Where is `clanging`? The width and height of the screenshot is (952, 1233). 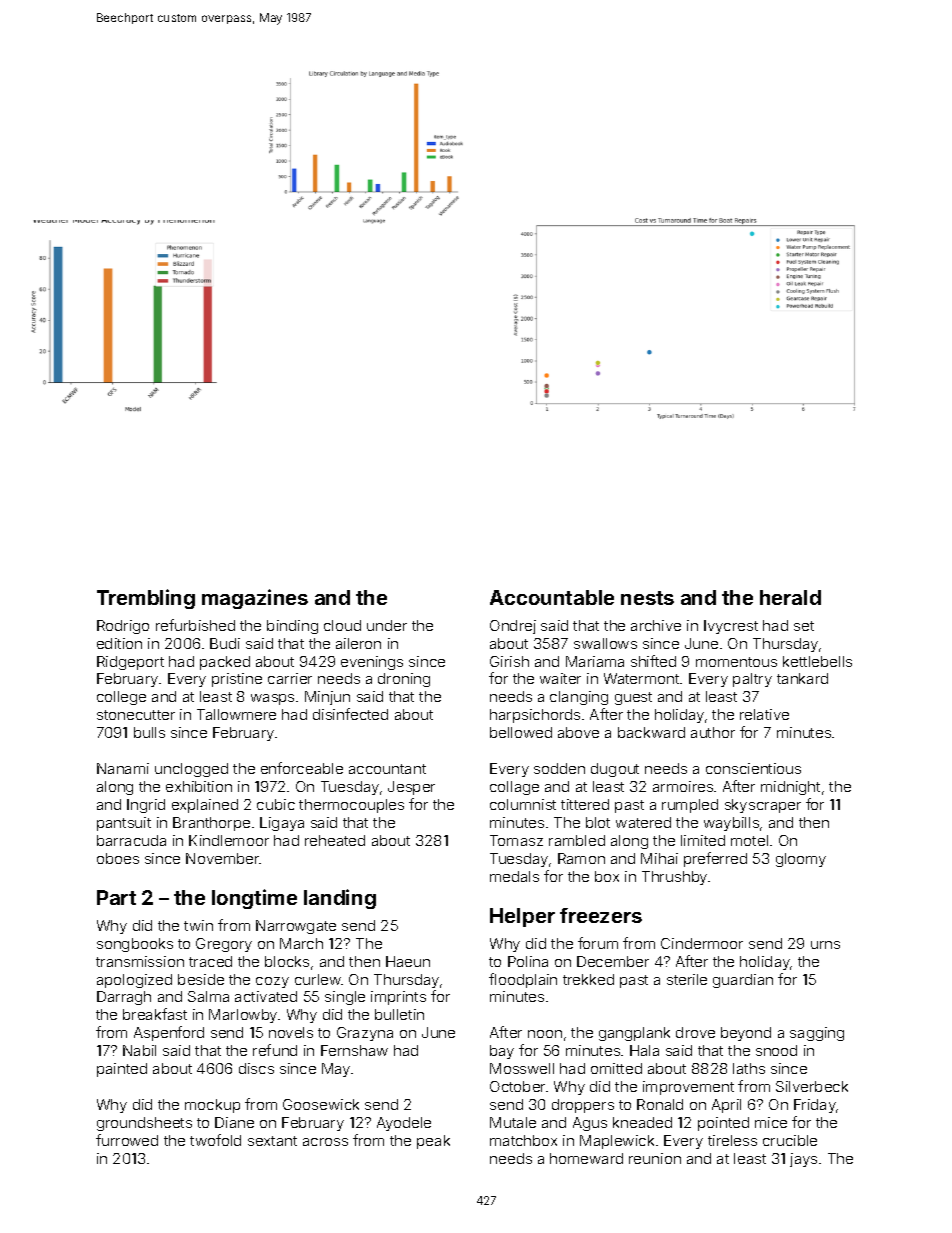 clanging is located at coordinates (579, 698).
